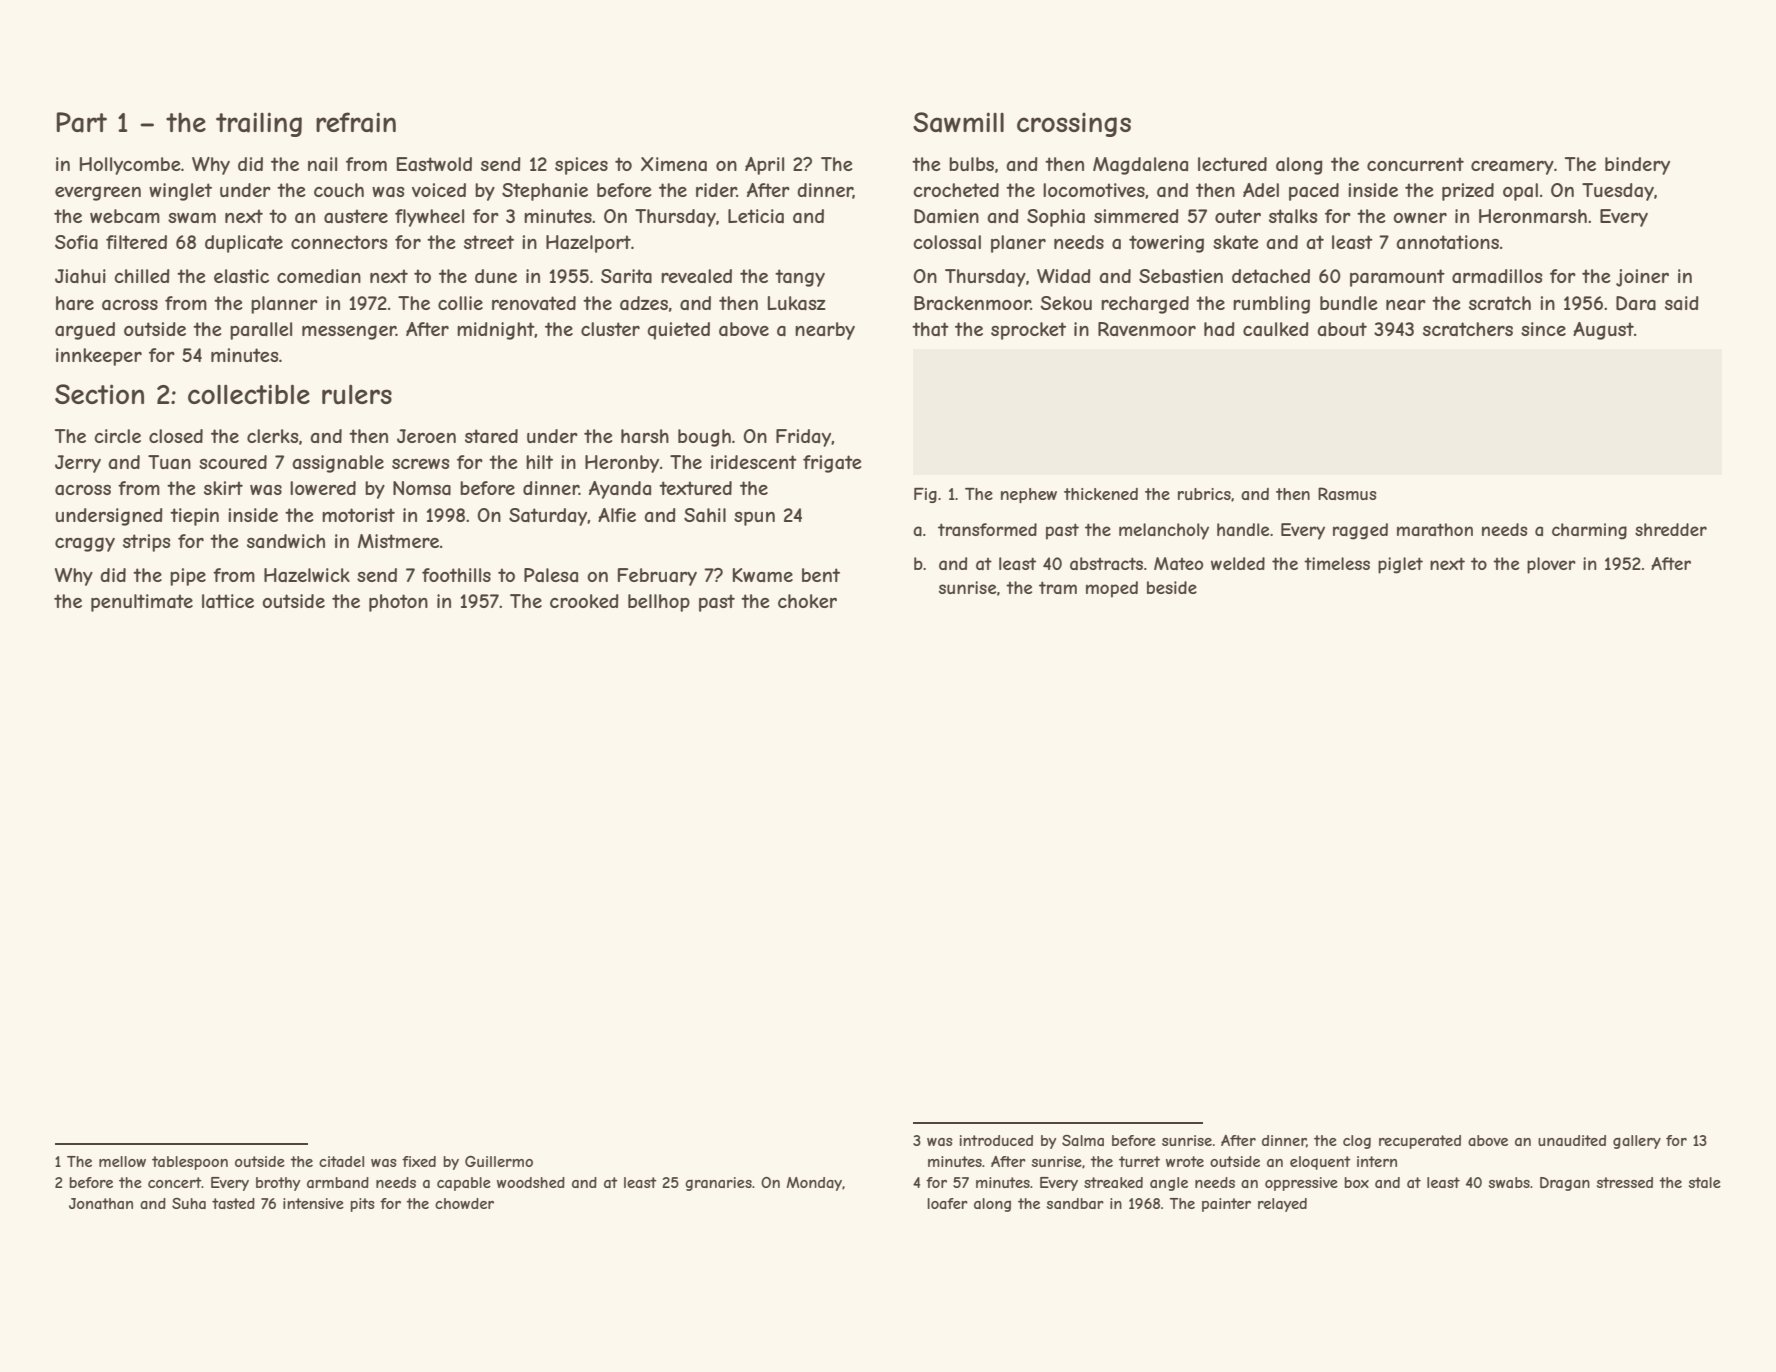  I want to click on shredder, so click(1671, 529).
